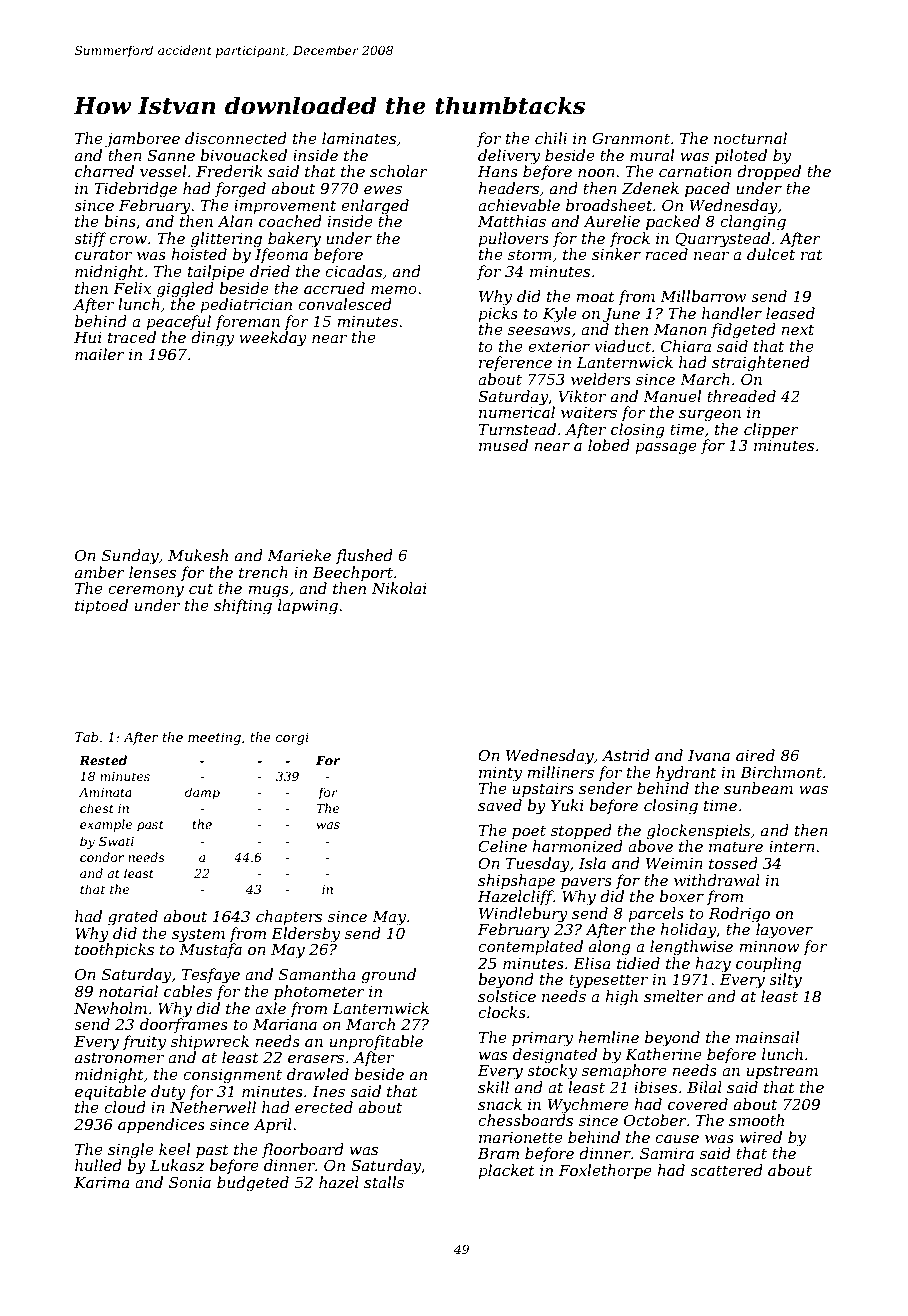 The image size is (908, 1316). Describe the element at coordinates (100, 354) in the image. I see `mailer` at that location.
